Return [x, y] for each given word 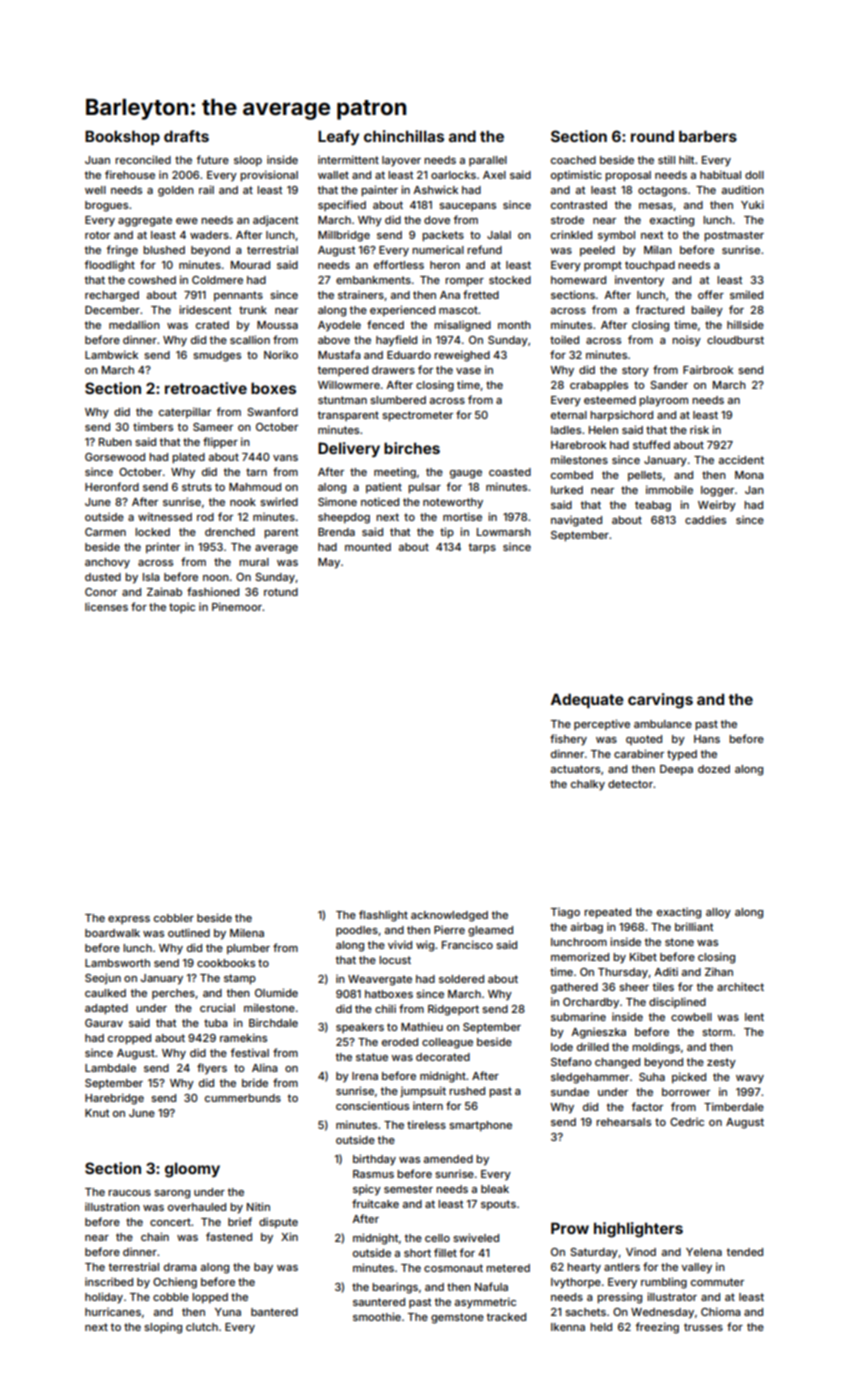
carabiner [639, 753]
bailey [707, 311]
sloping [163, 1328]
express [129, 920]
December [112, 310]
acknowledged [449, 916]
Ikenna [568, 1327]
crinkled [571, 234]
